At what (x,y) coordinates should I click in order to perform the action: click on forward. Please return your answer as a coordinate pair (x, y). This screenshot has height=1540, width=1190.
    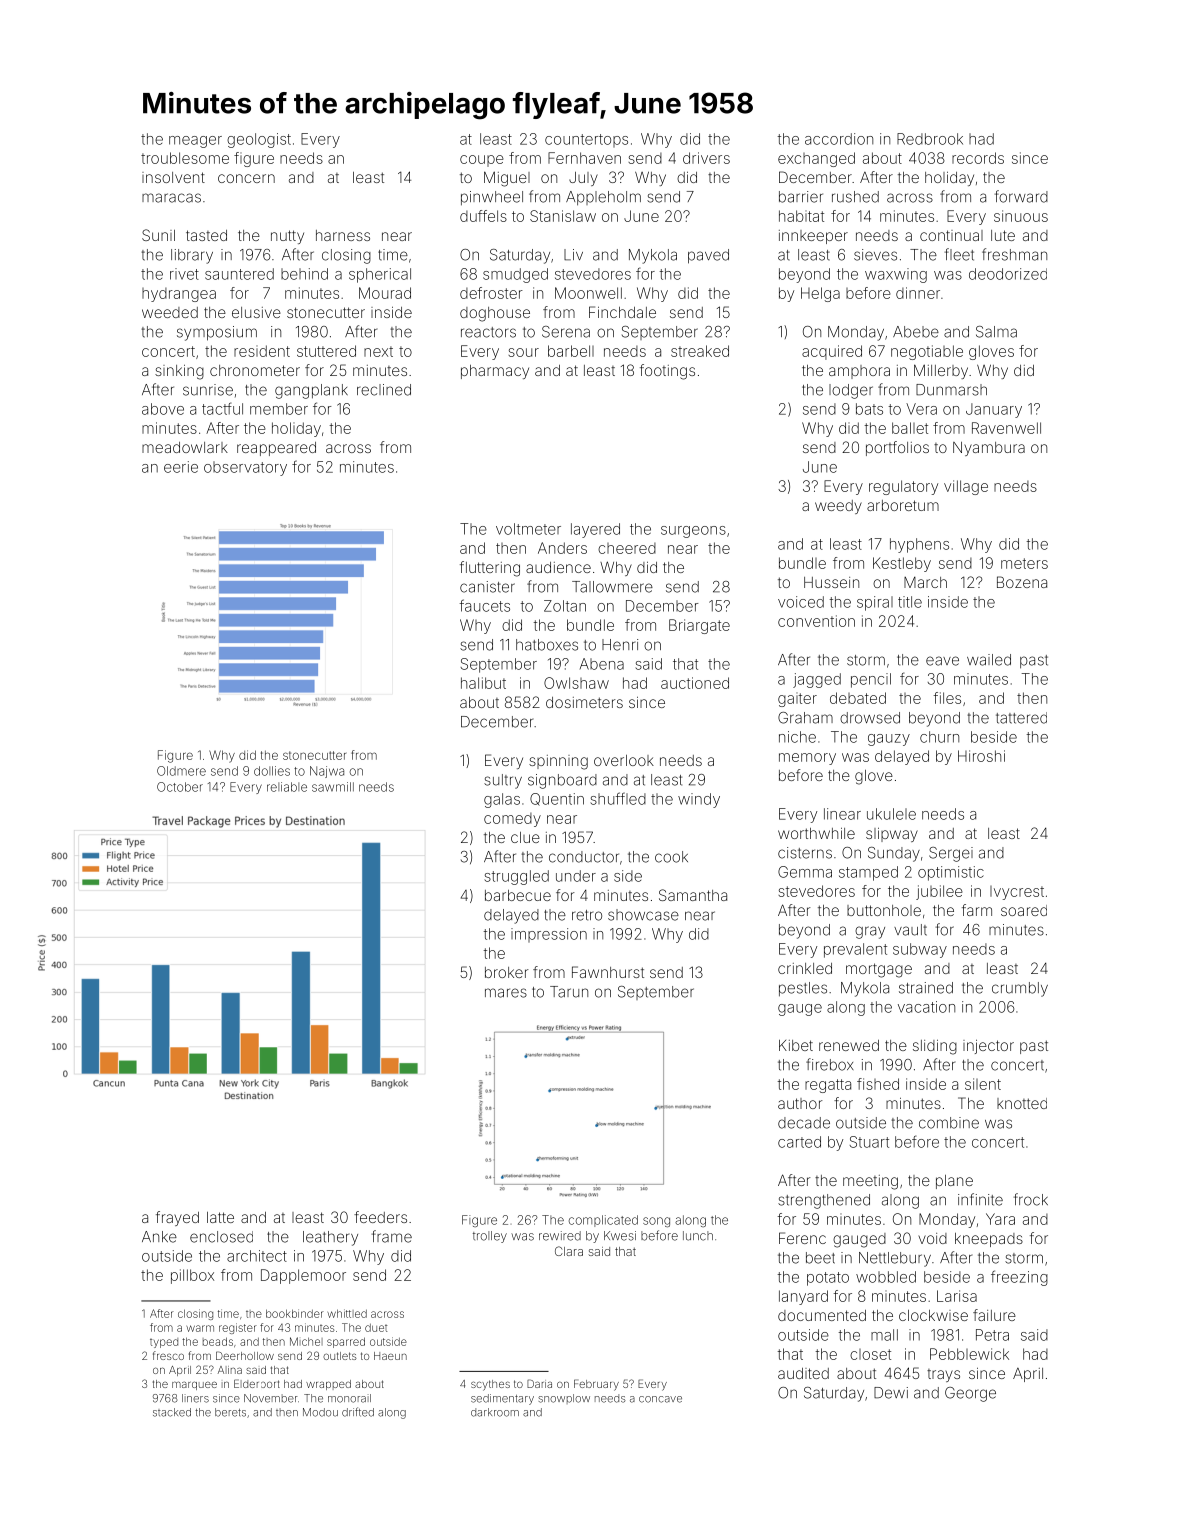
    Looking at the image, I should click on (1021, 196).
